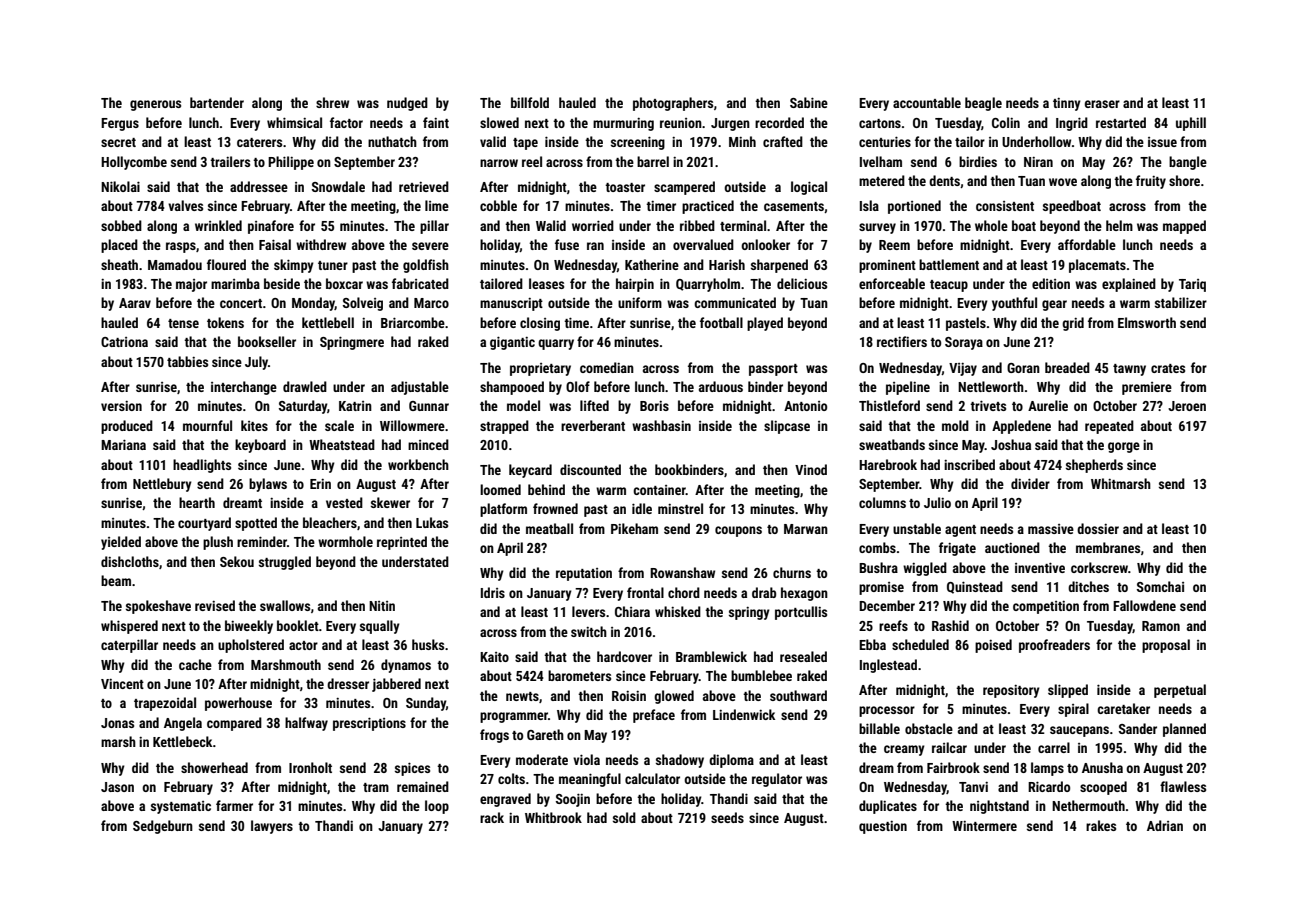  I want to click on version, so click(121, 406).
